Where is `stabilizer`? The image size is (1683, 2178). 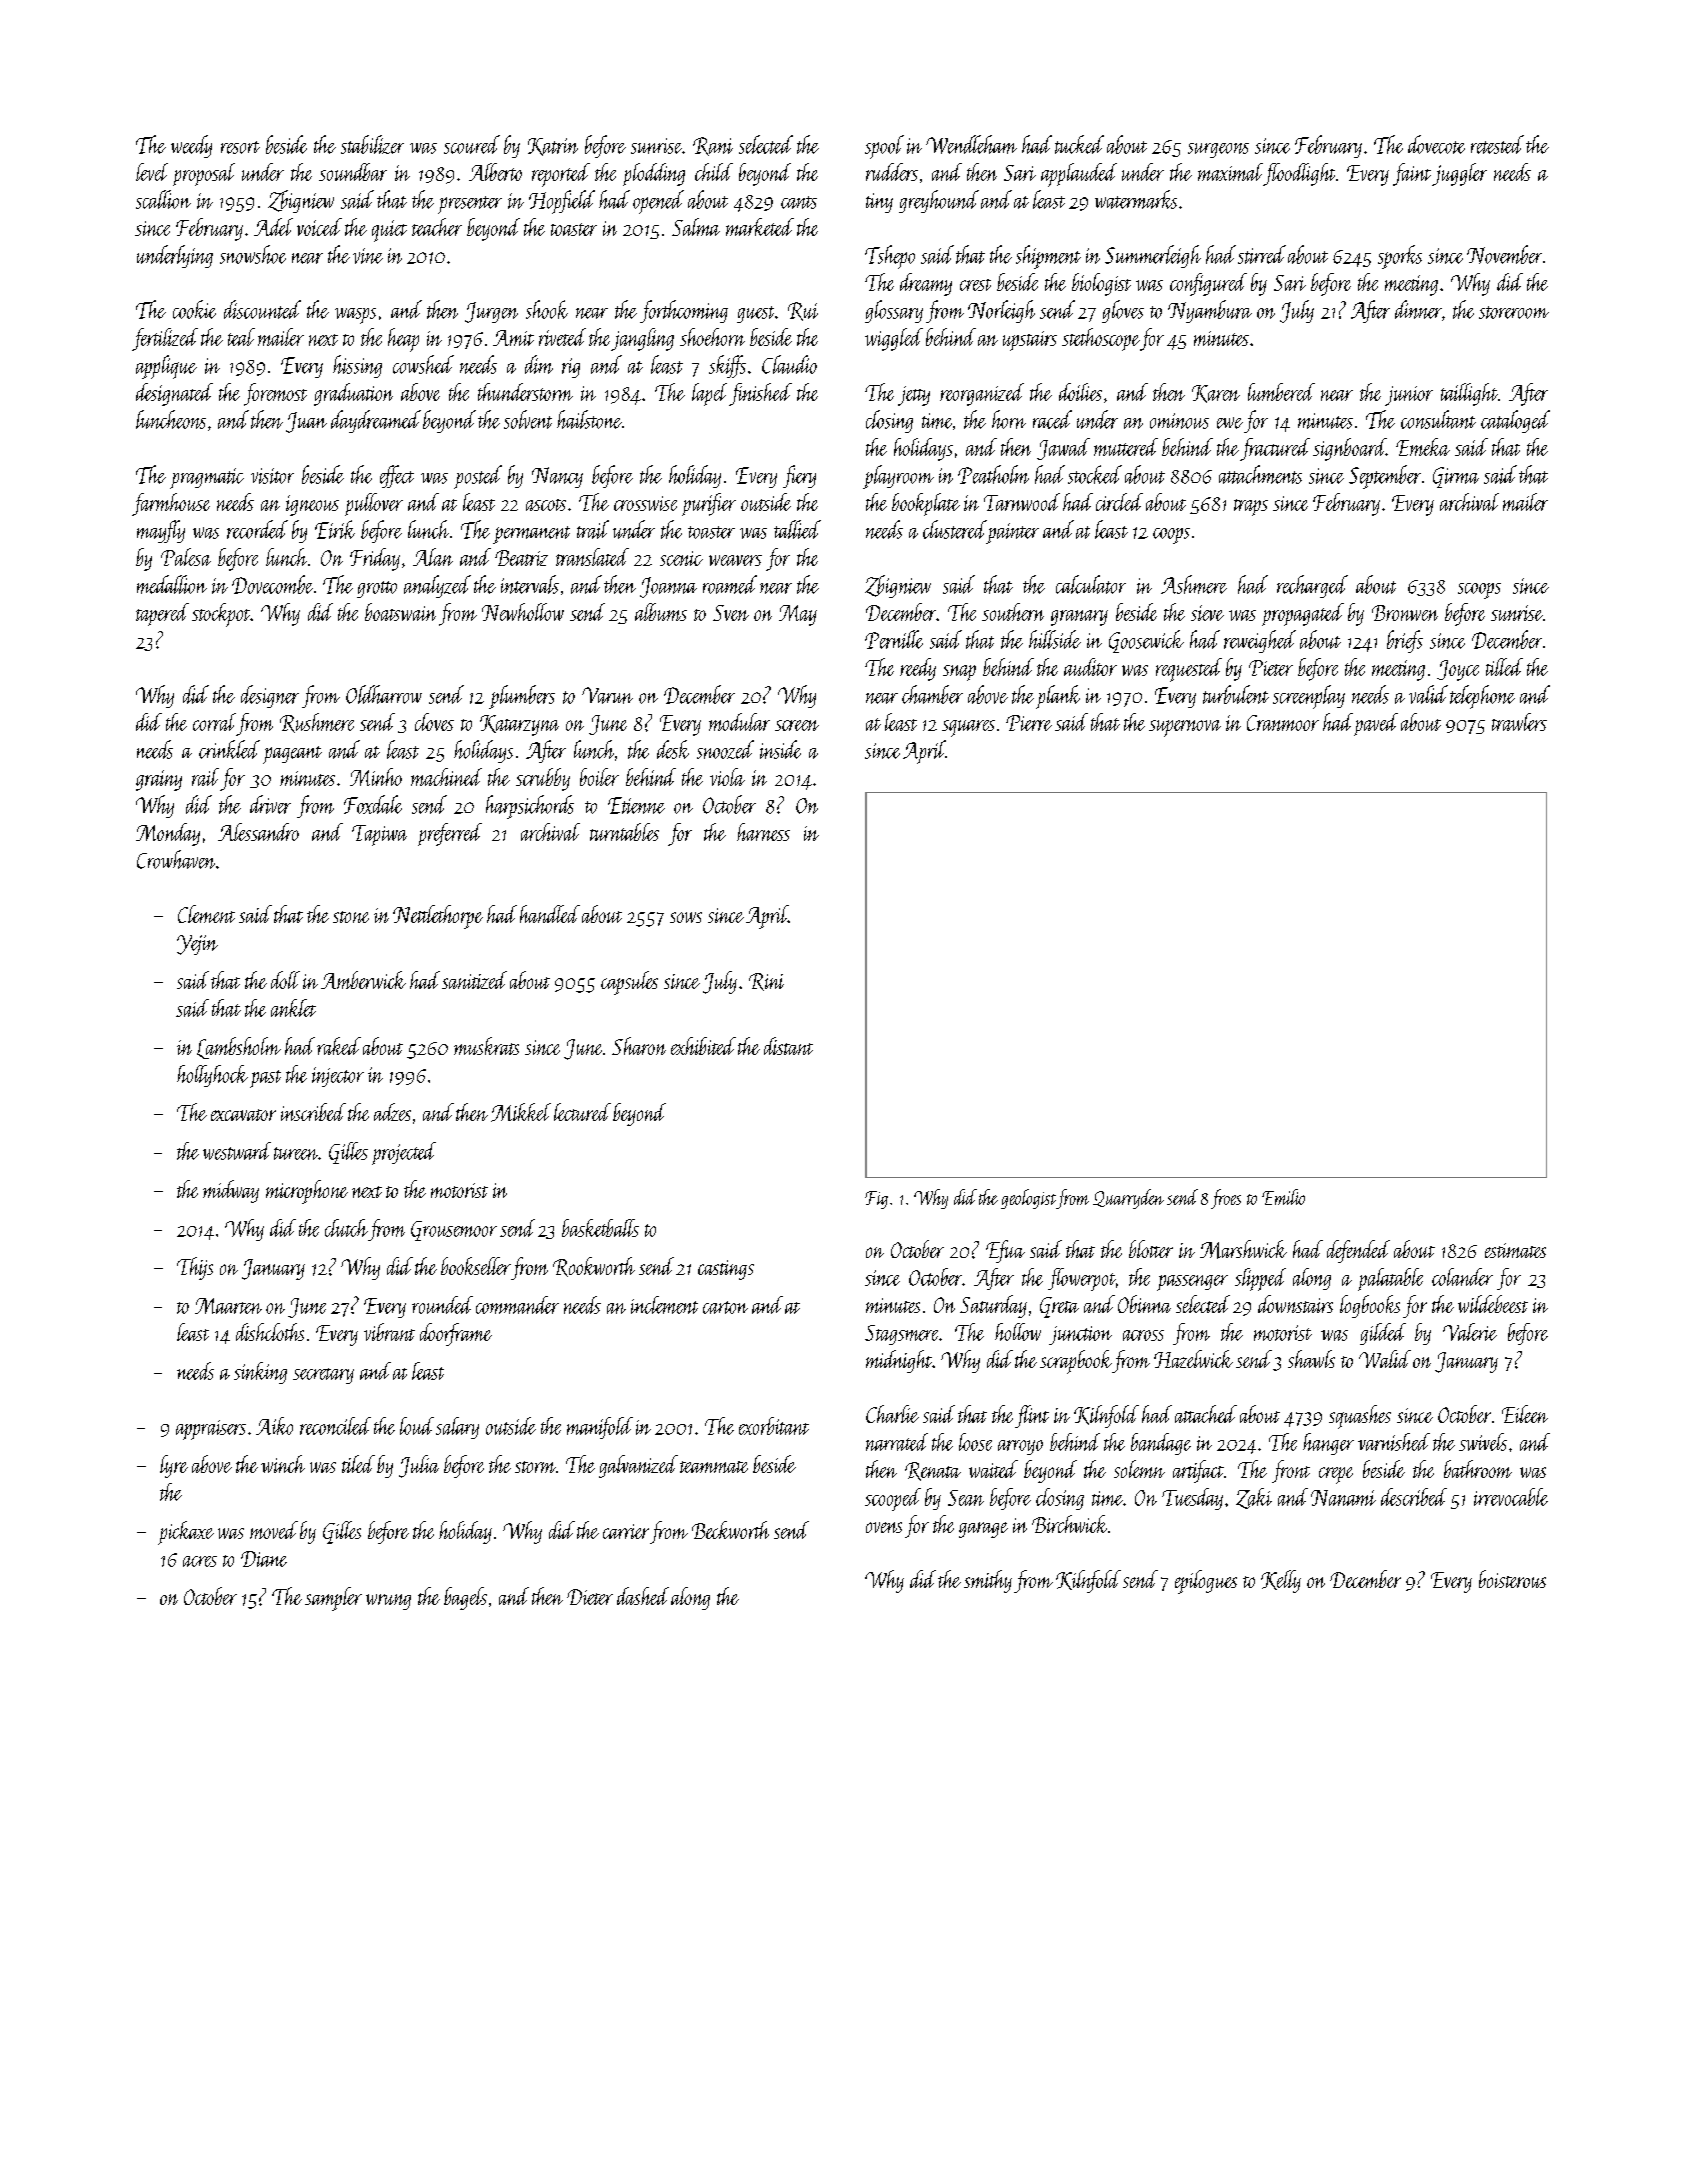 stabilizer is located at coordinates (372, 144).
